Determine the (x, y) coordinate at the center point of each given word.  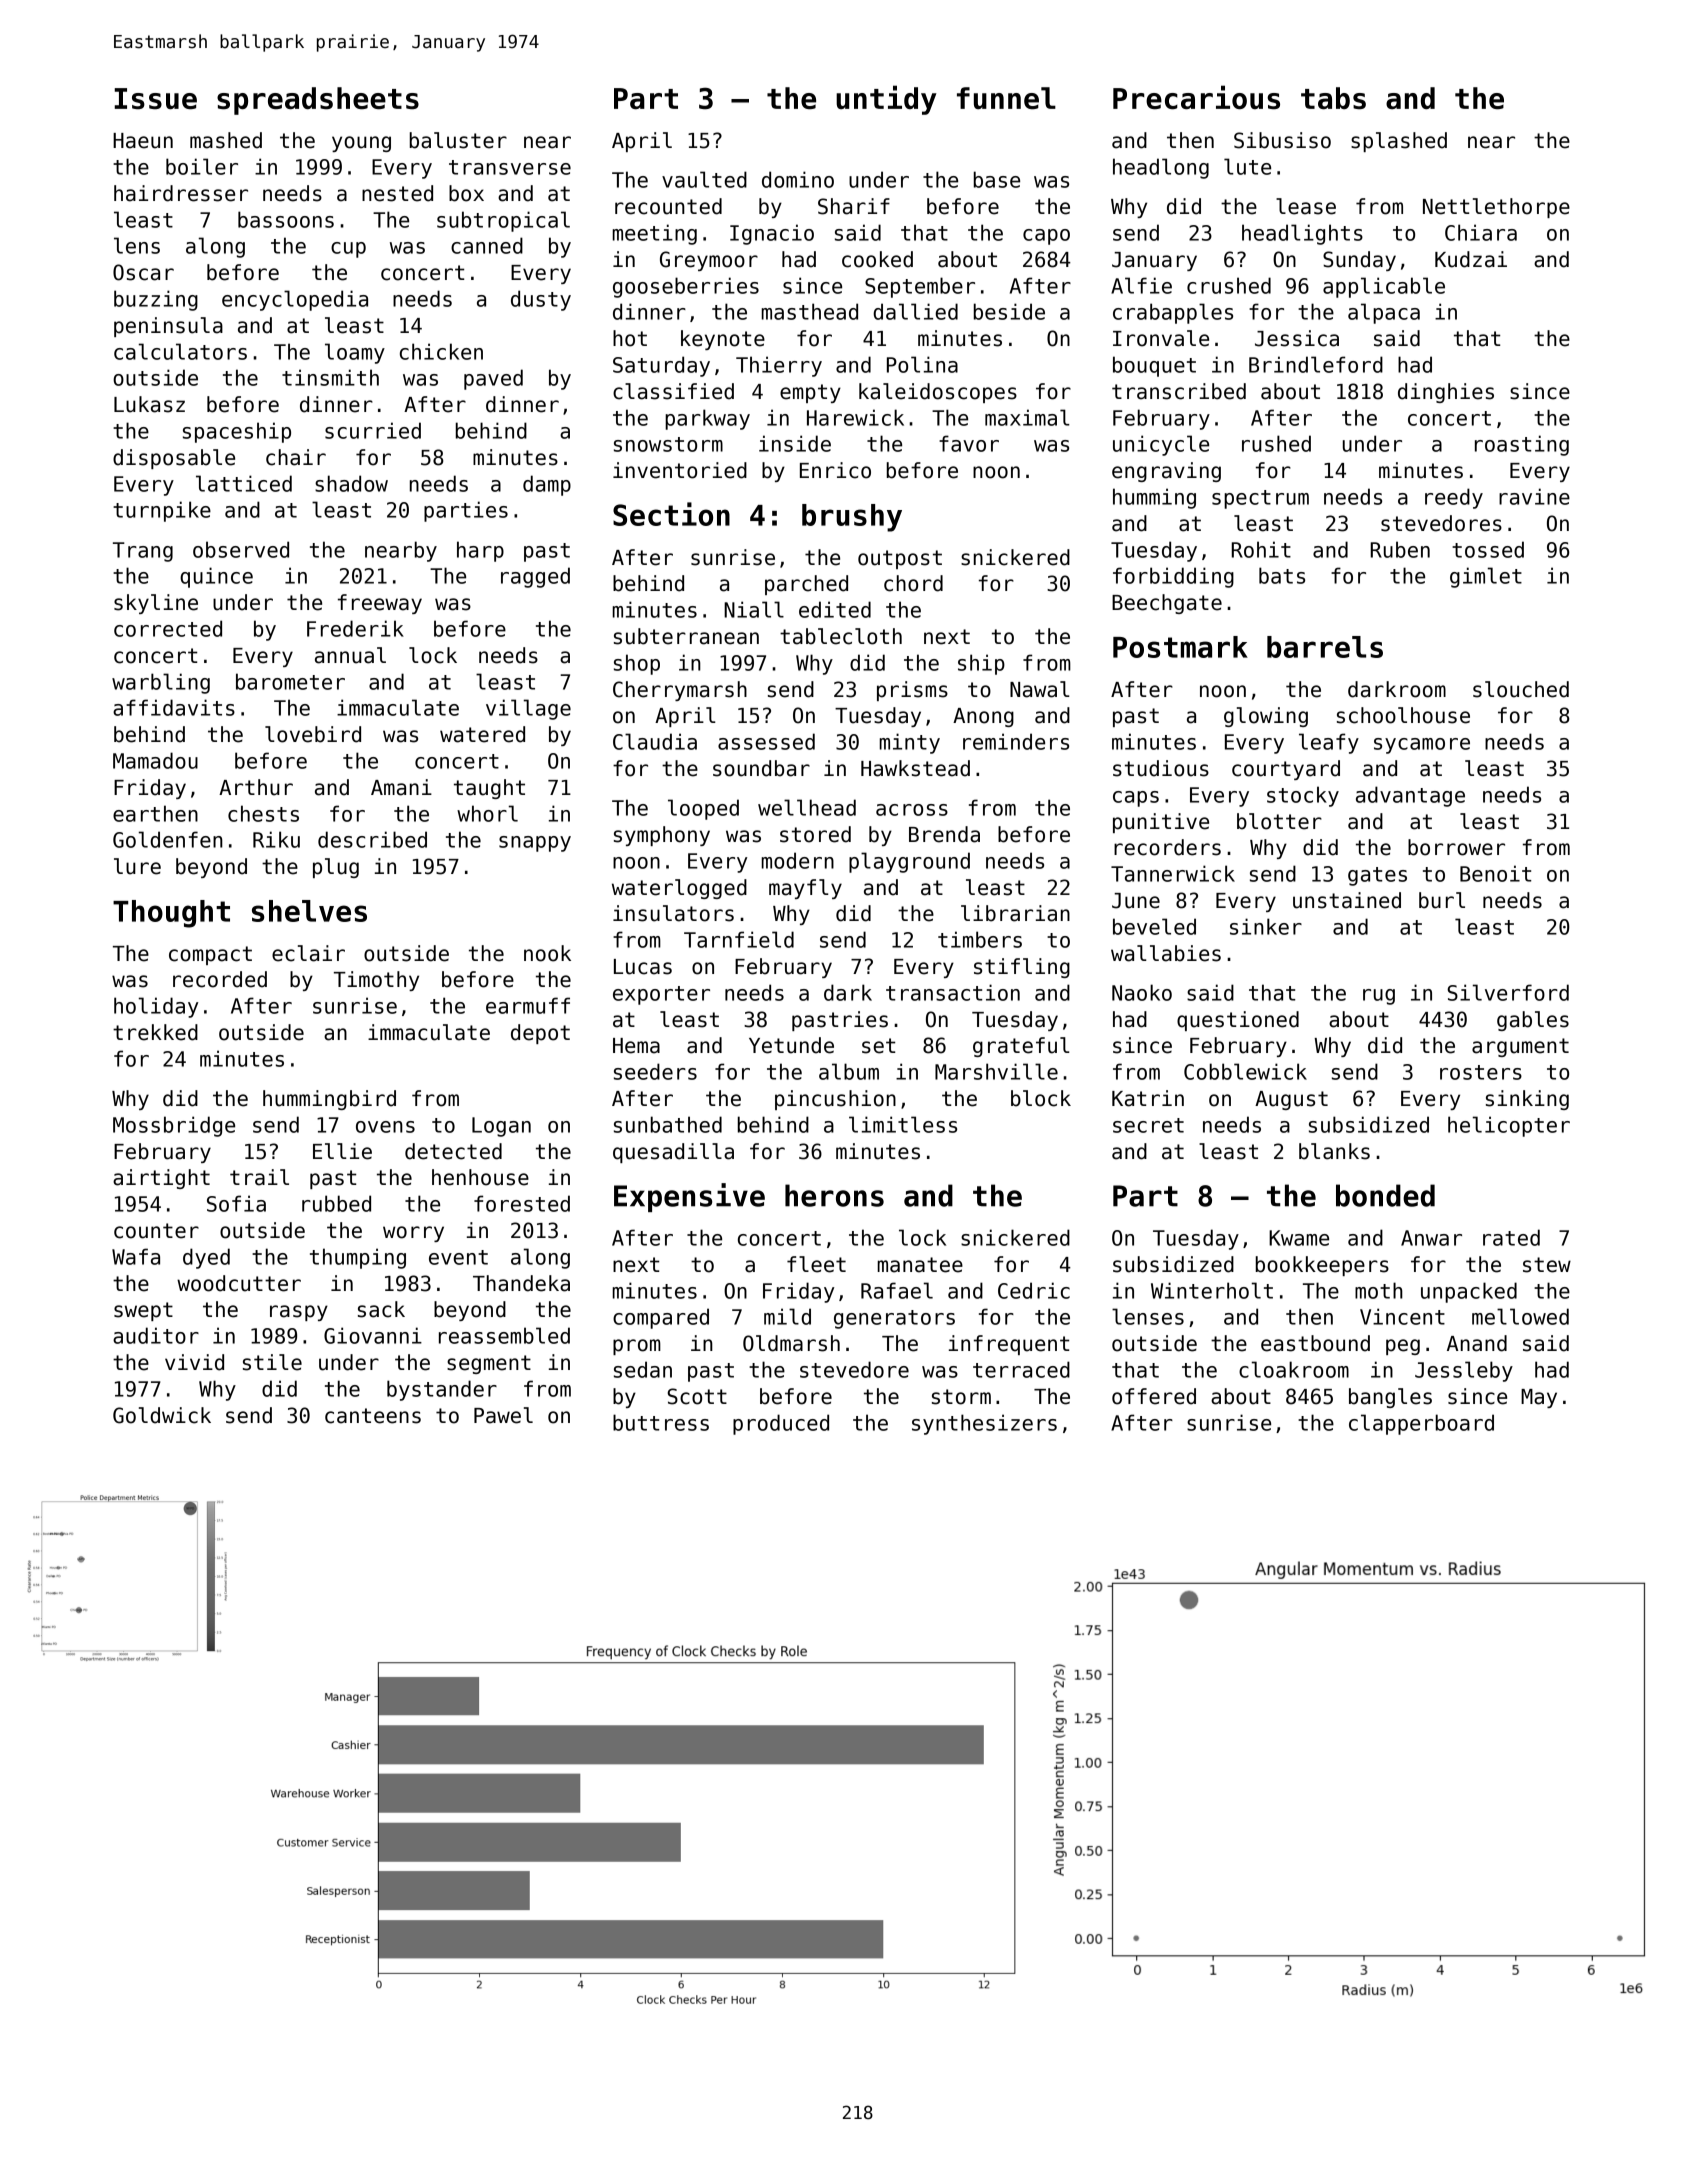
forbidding (1173, 577)
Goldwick (162, 1415)
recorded (220, 979)
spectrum (1260, 499)
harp (480, 551)
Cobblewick (1245, 1071)
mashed (226, 140)
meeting (655, 234)
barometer (290, 681)
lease (1306, 206)
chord (913, 583)
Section (671, 514)
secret (1148, 1125)
